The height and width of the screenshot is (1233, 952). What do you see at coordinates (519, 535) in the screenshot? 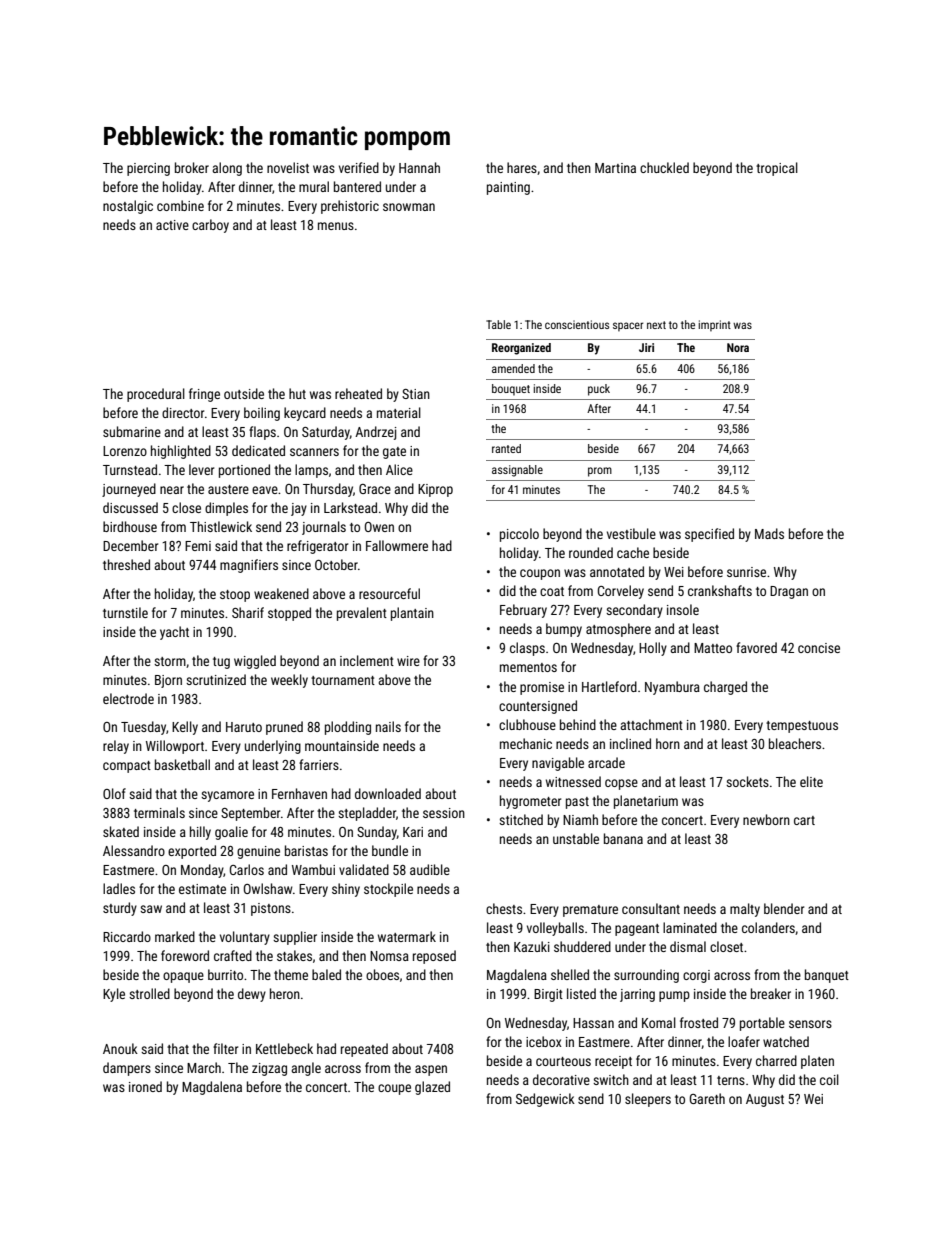
I see `piccolo` at bounding box center [519, 535].
